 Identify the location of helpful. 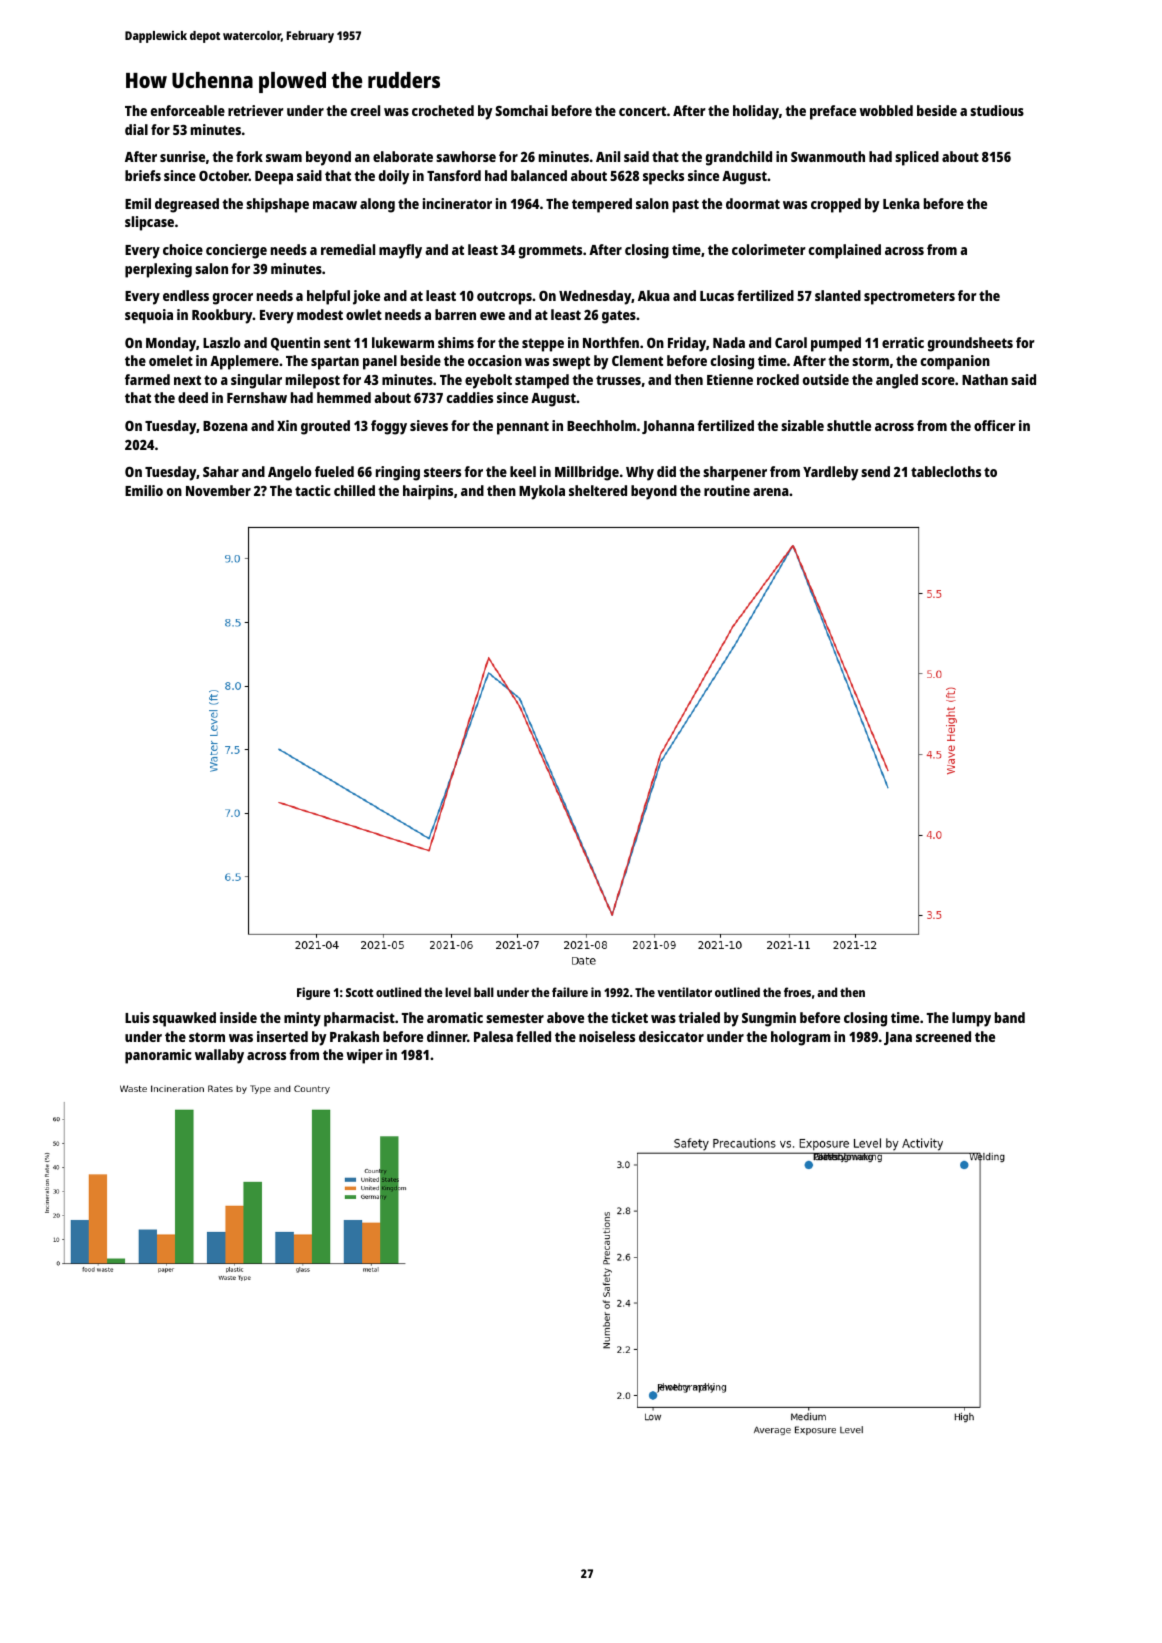
(328, 297).
